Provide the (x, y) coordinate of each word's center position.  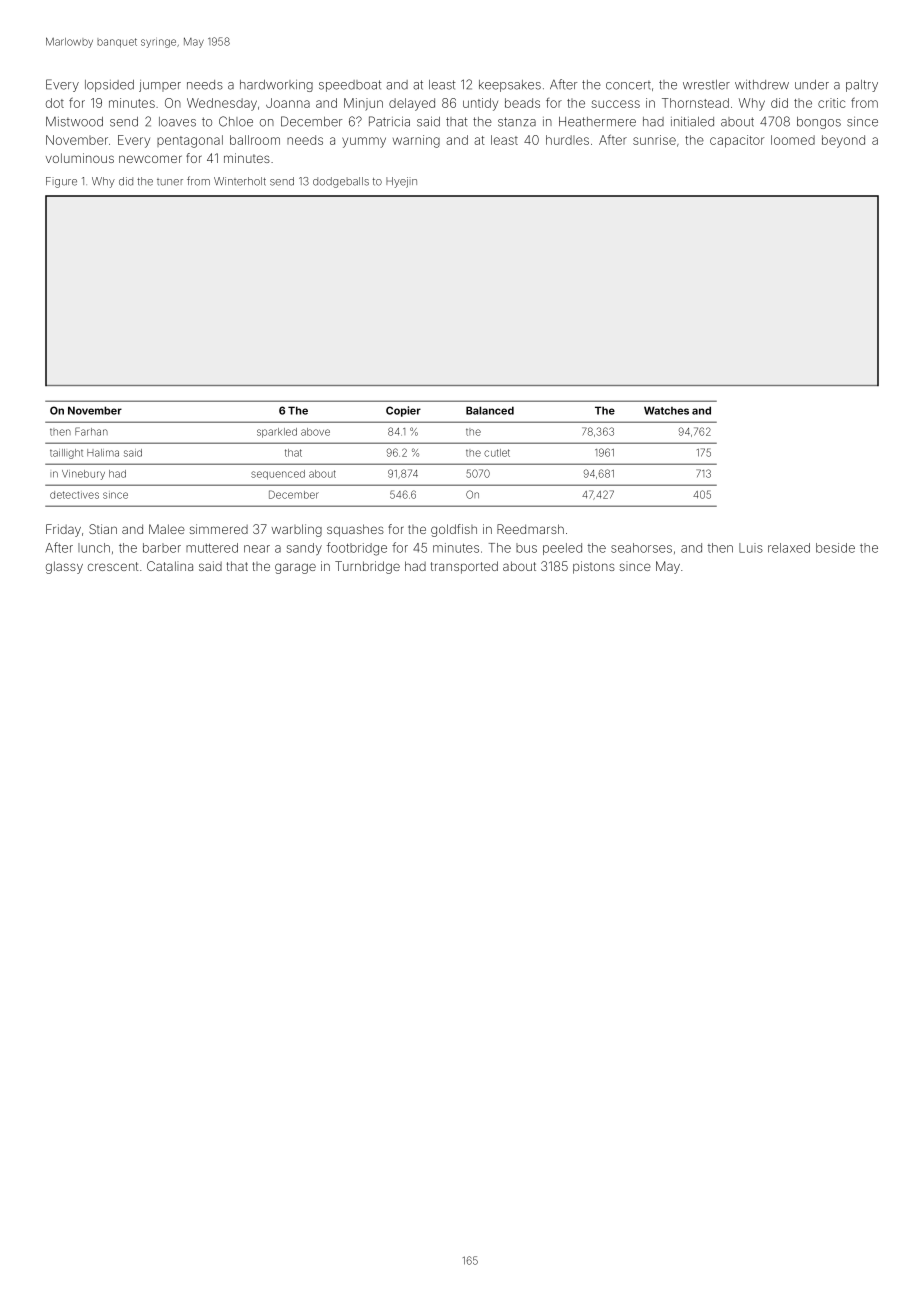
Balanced (490, 410)
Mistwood (74, 122)
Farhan (91, 431)
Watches (666, 410)
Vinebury (83, 475)
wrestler (706, 85)
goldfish (454, 530)
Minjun (363, 104)
